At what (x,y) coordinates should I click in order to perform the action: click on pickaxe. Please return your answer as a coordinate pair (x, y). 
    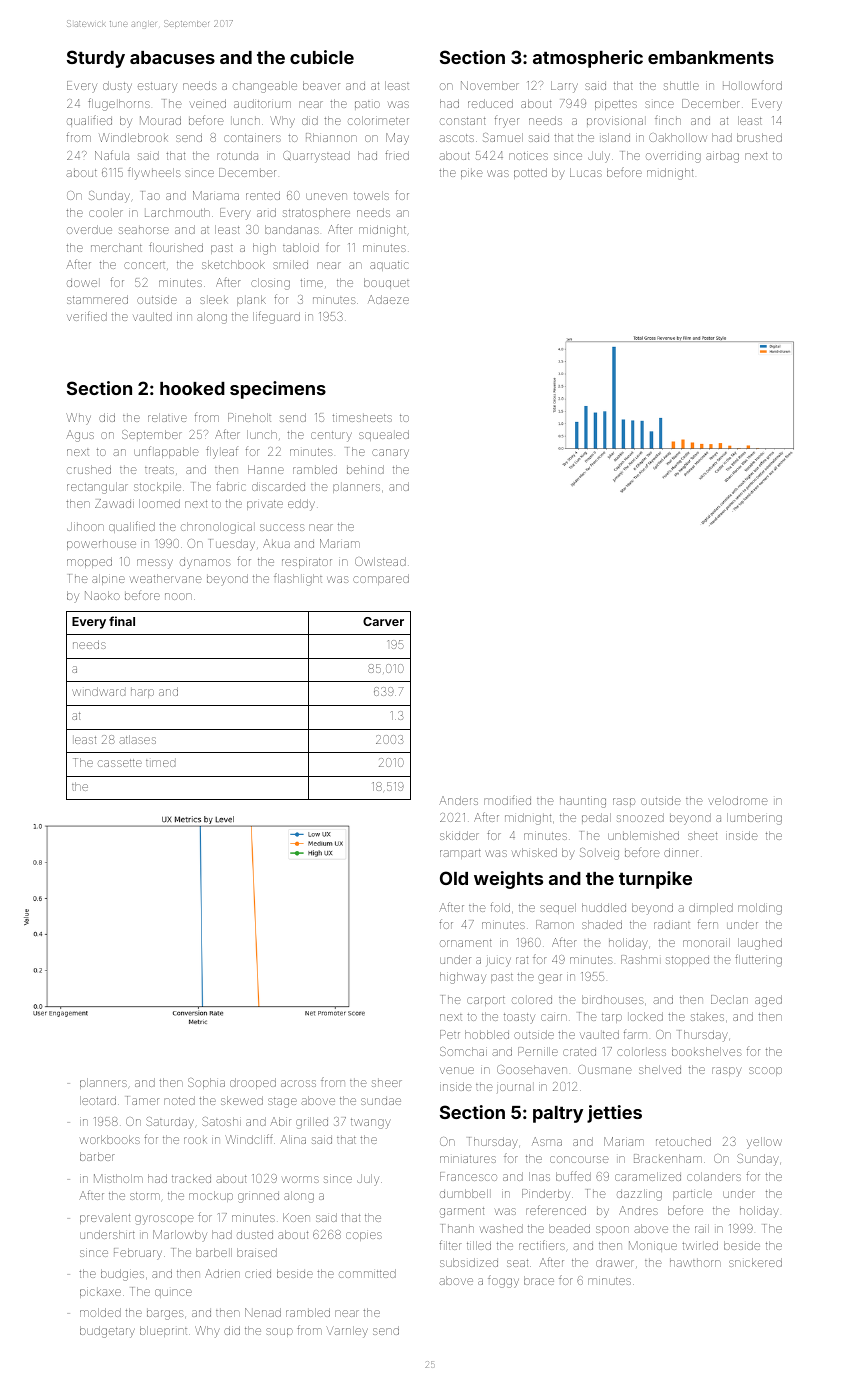
    Looking at the image, I should click on (100, 1292).
